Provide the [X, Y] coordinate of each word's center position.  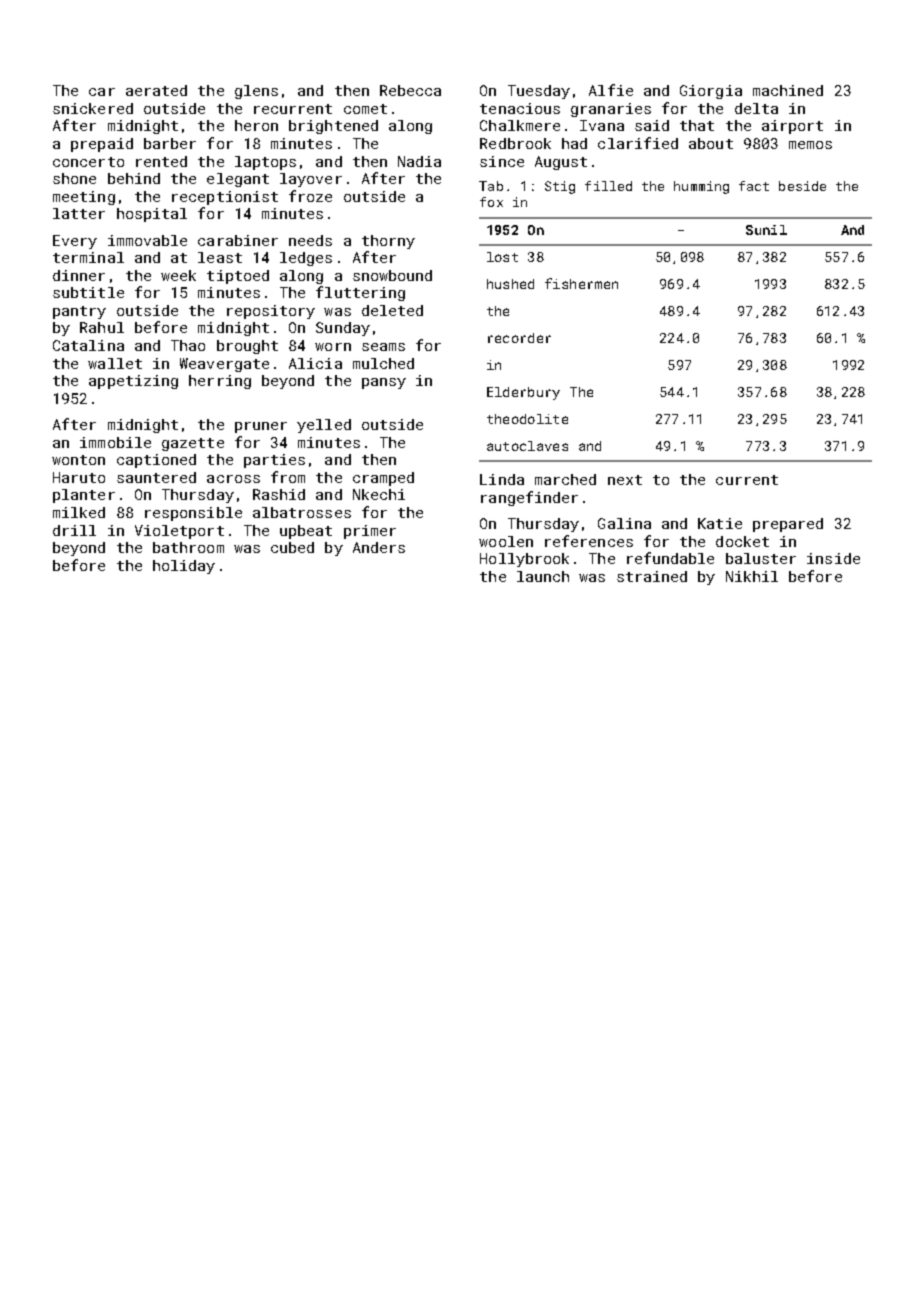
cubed [292, 547]
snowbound [392, 275]
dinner [79, 275]
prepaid [102, 145]
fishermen [581, 283]
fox [491, 202]
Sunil [766, 230]
